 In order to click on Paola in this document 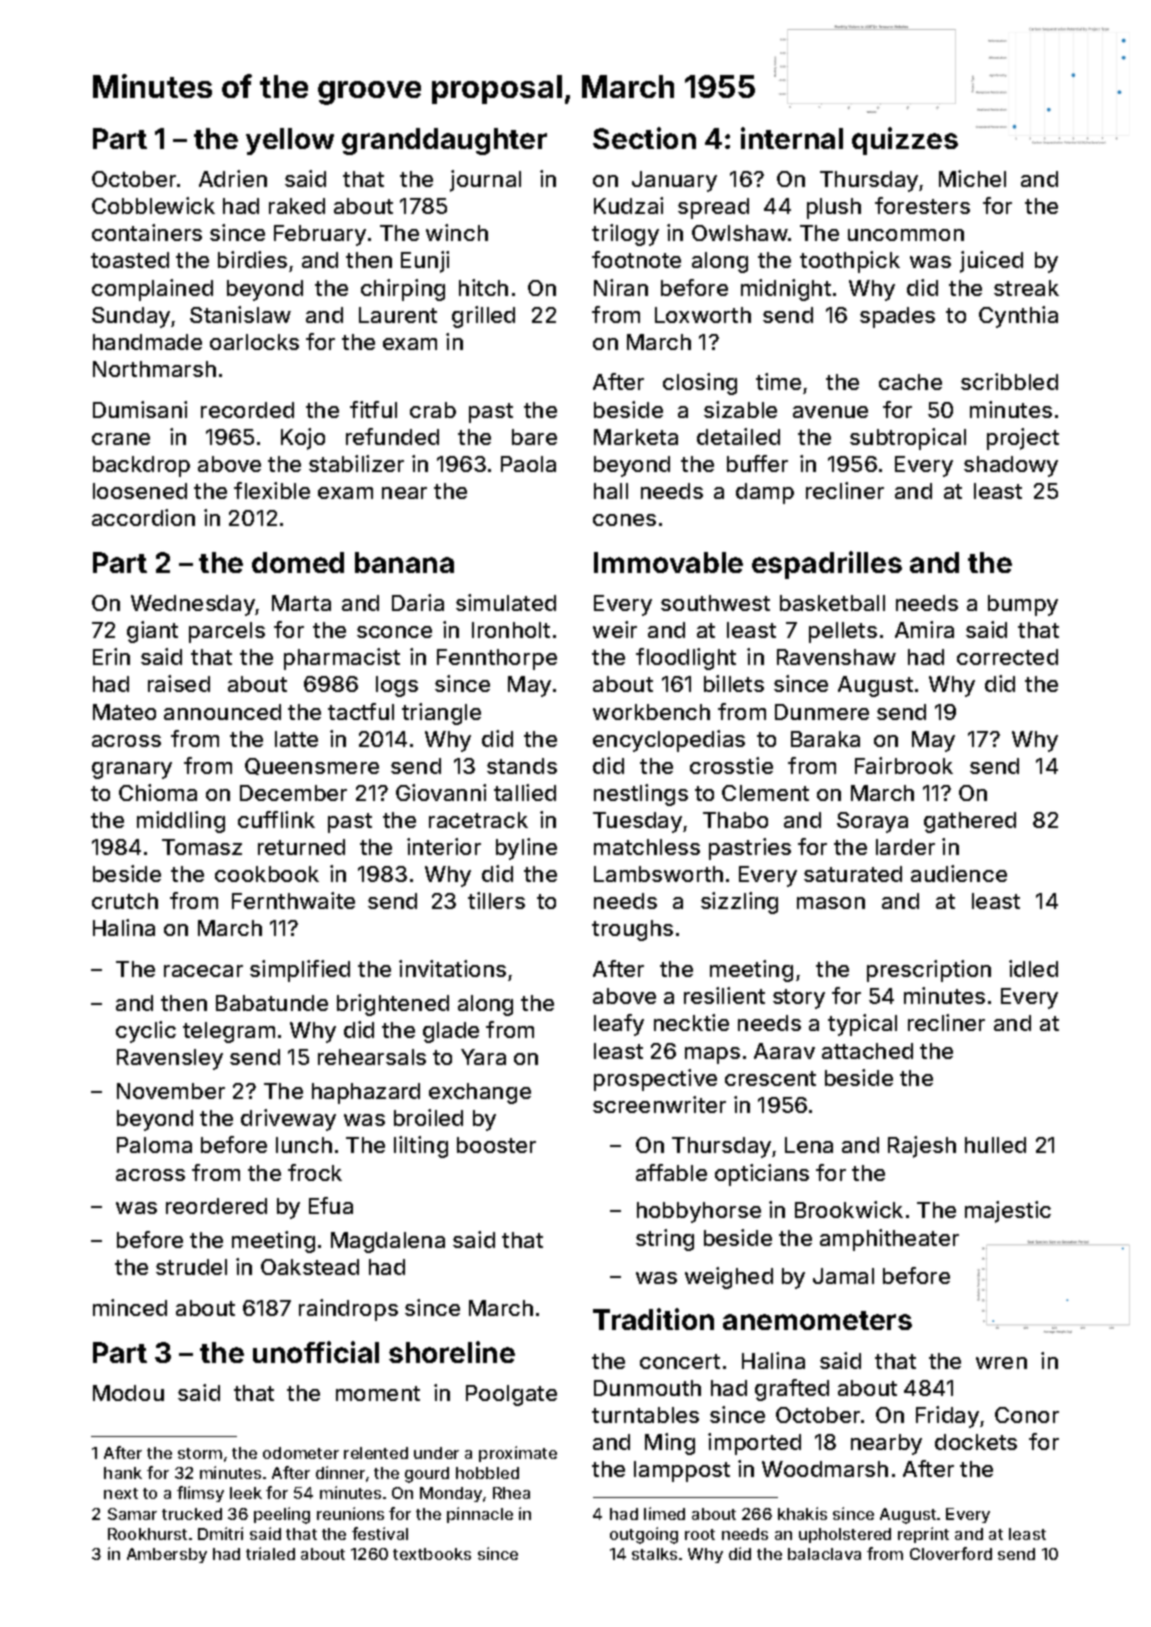, I will do `click(528, 464)`.
